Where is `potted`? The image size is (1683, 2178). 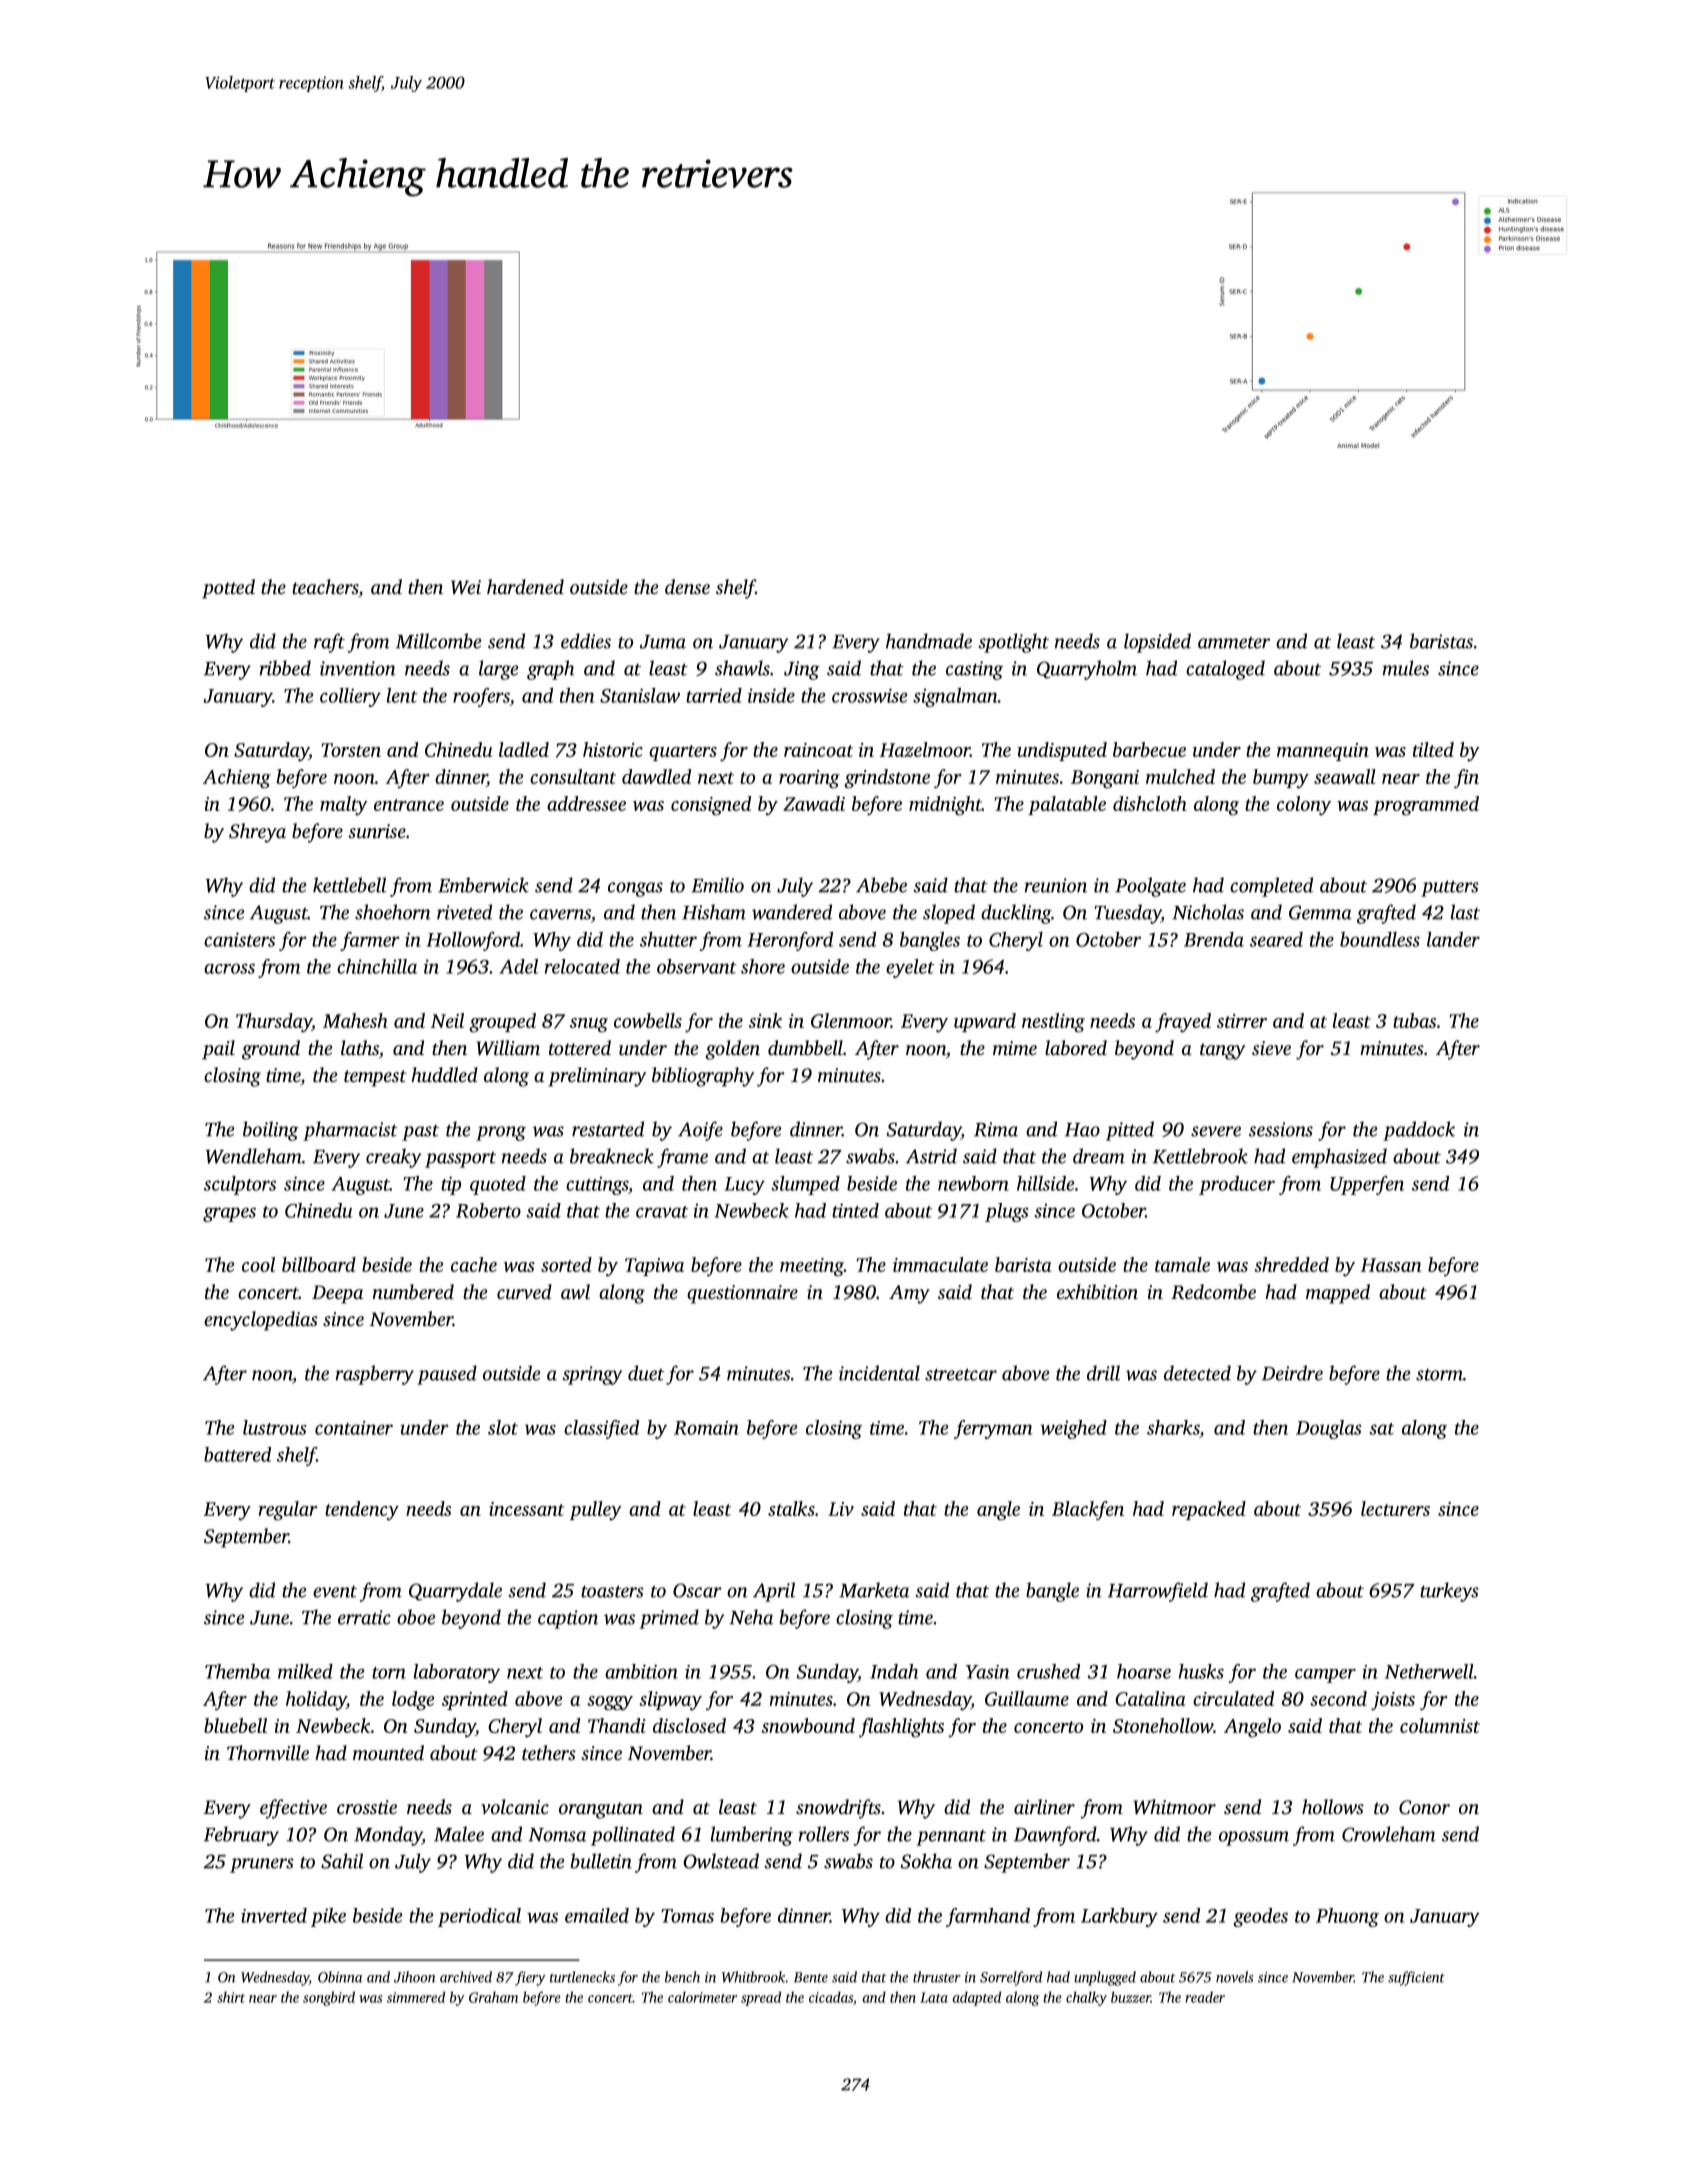 potted is located at coordinates (228, 589).
